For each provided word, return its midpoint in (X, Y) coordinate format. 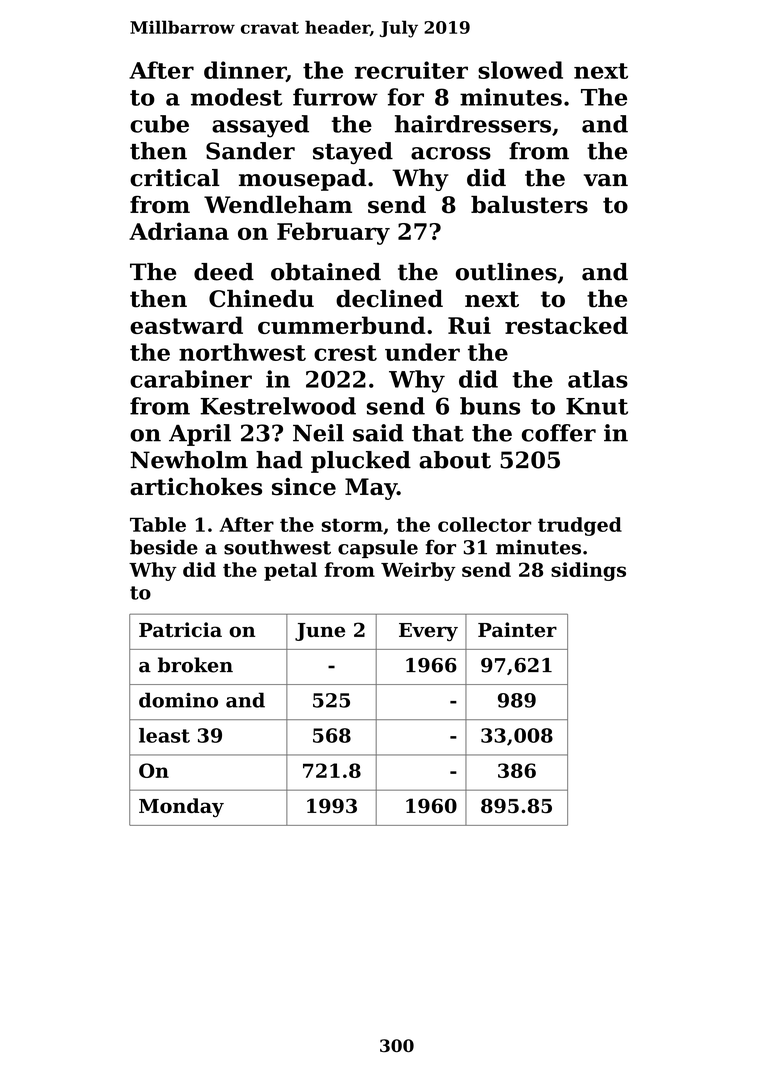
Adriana (179, 231)
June (320, 632)
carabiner (191, 379)
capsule (378, 548)
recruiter (411, 70)
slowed (520, 70)
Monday (181, 807)
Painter (517, 629)
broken (195, 665)
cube (159, 124)
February (333, 233)
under (422, 352)
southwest (277, 547)
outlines (506, 272)
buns (490, 406)
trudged (580, 526)
